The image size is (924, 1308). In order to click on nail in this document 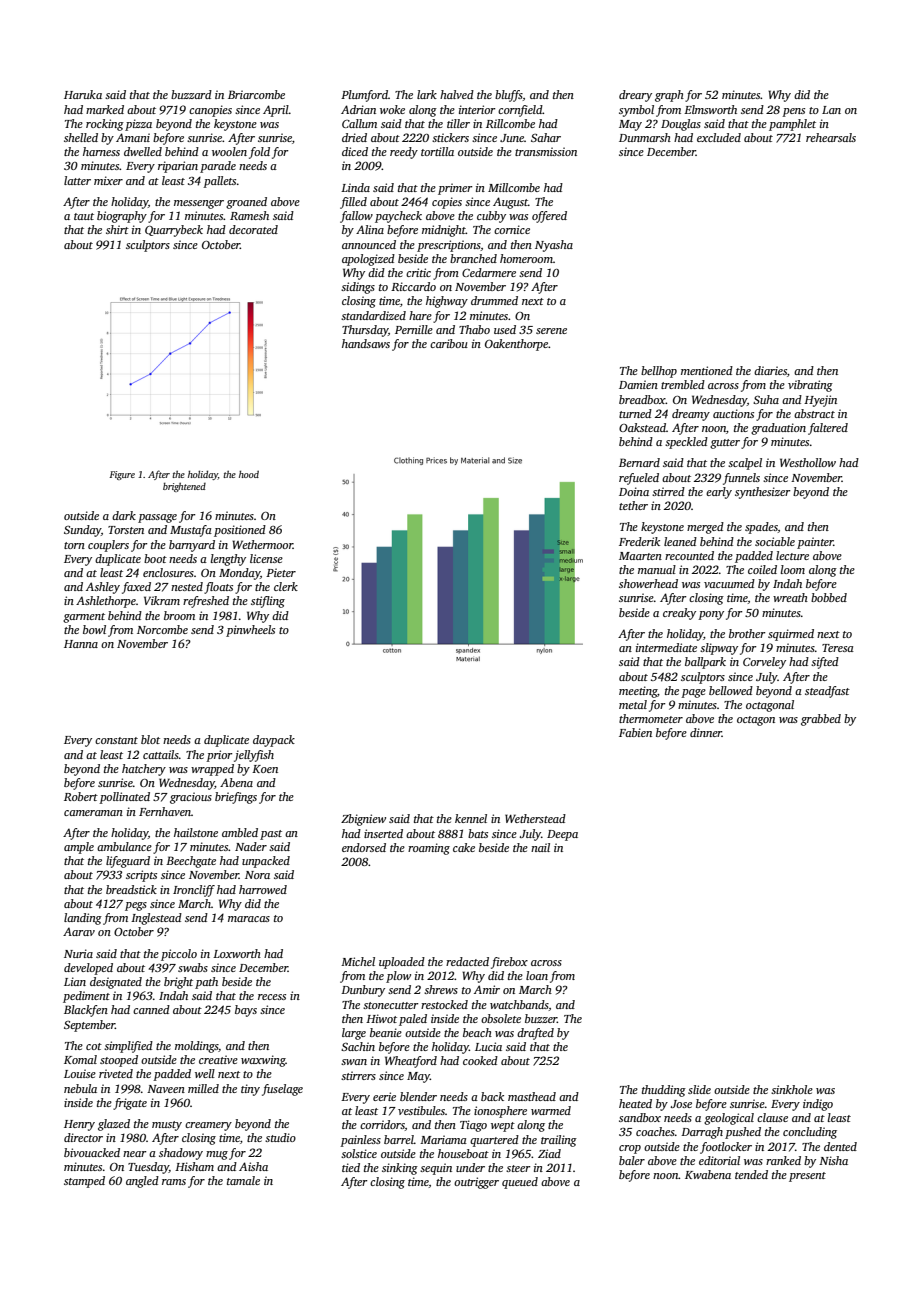, I will do `click(540, 847)`.
